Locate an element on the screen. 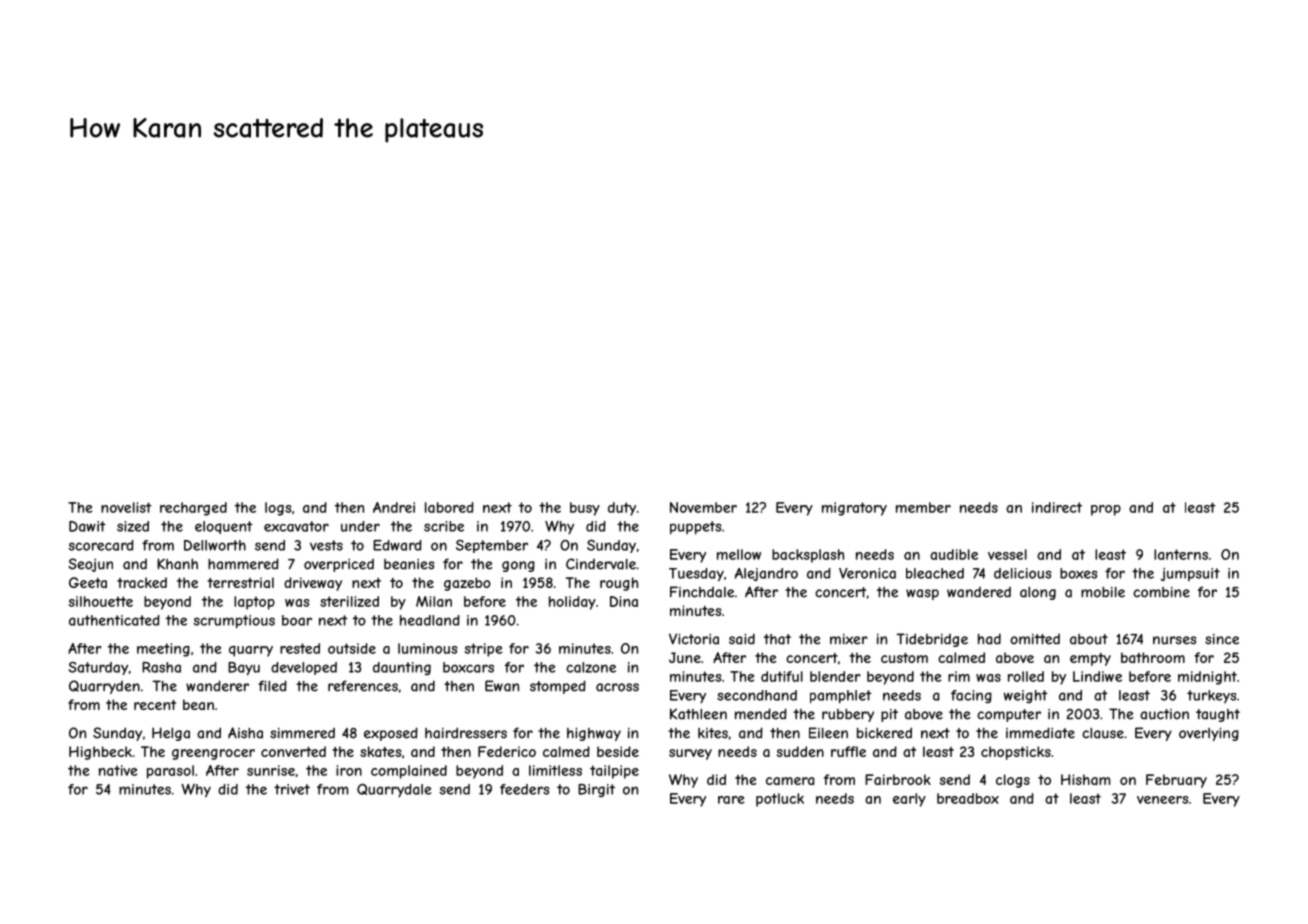  wanderer is located at coordinates (217, 686).
